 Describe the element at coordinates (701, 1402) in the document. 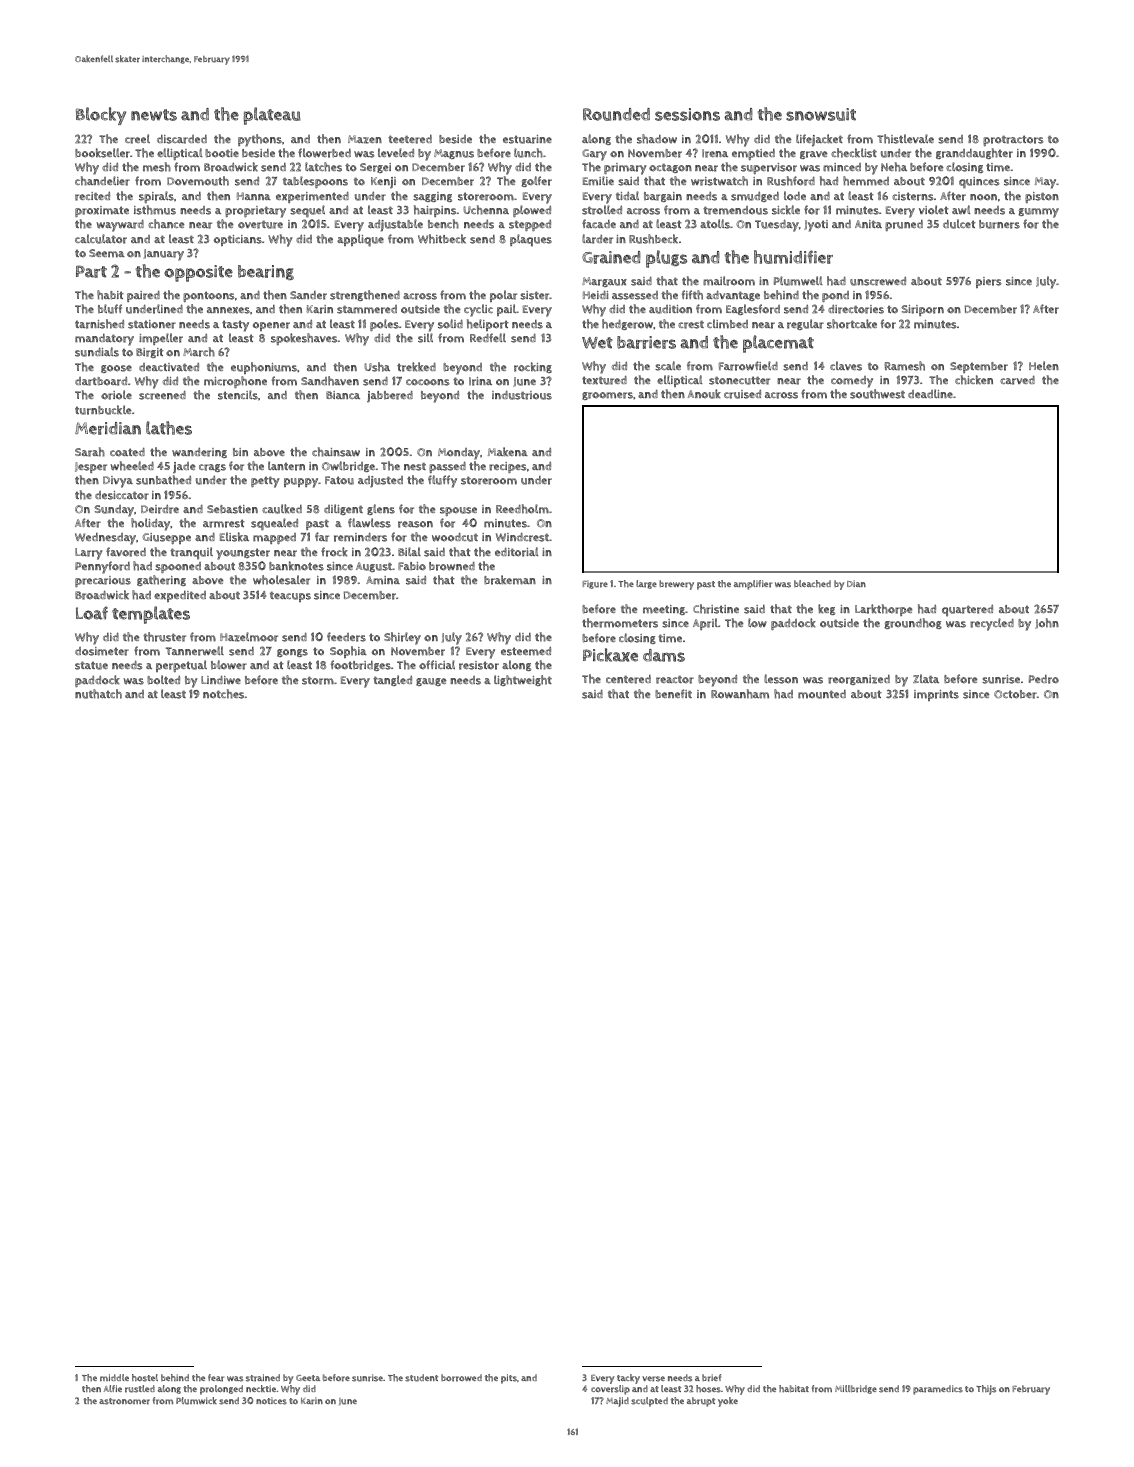

I see `abrupt` at that location.
